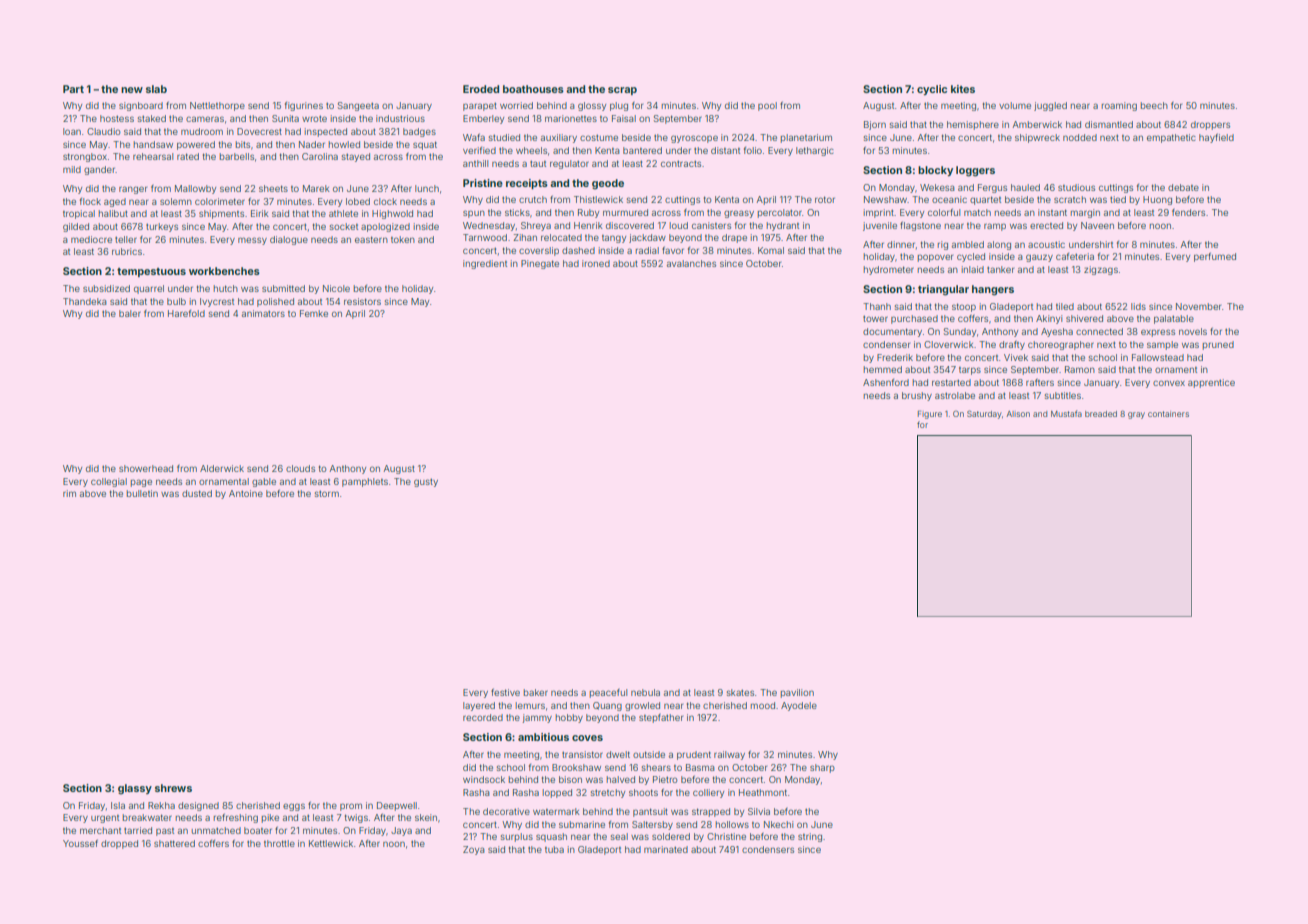  Describe the element at coordinates (133, 190) in the screenshot. I see `ranger` at that location.
